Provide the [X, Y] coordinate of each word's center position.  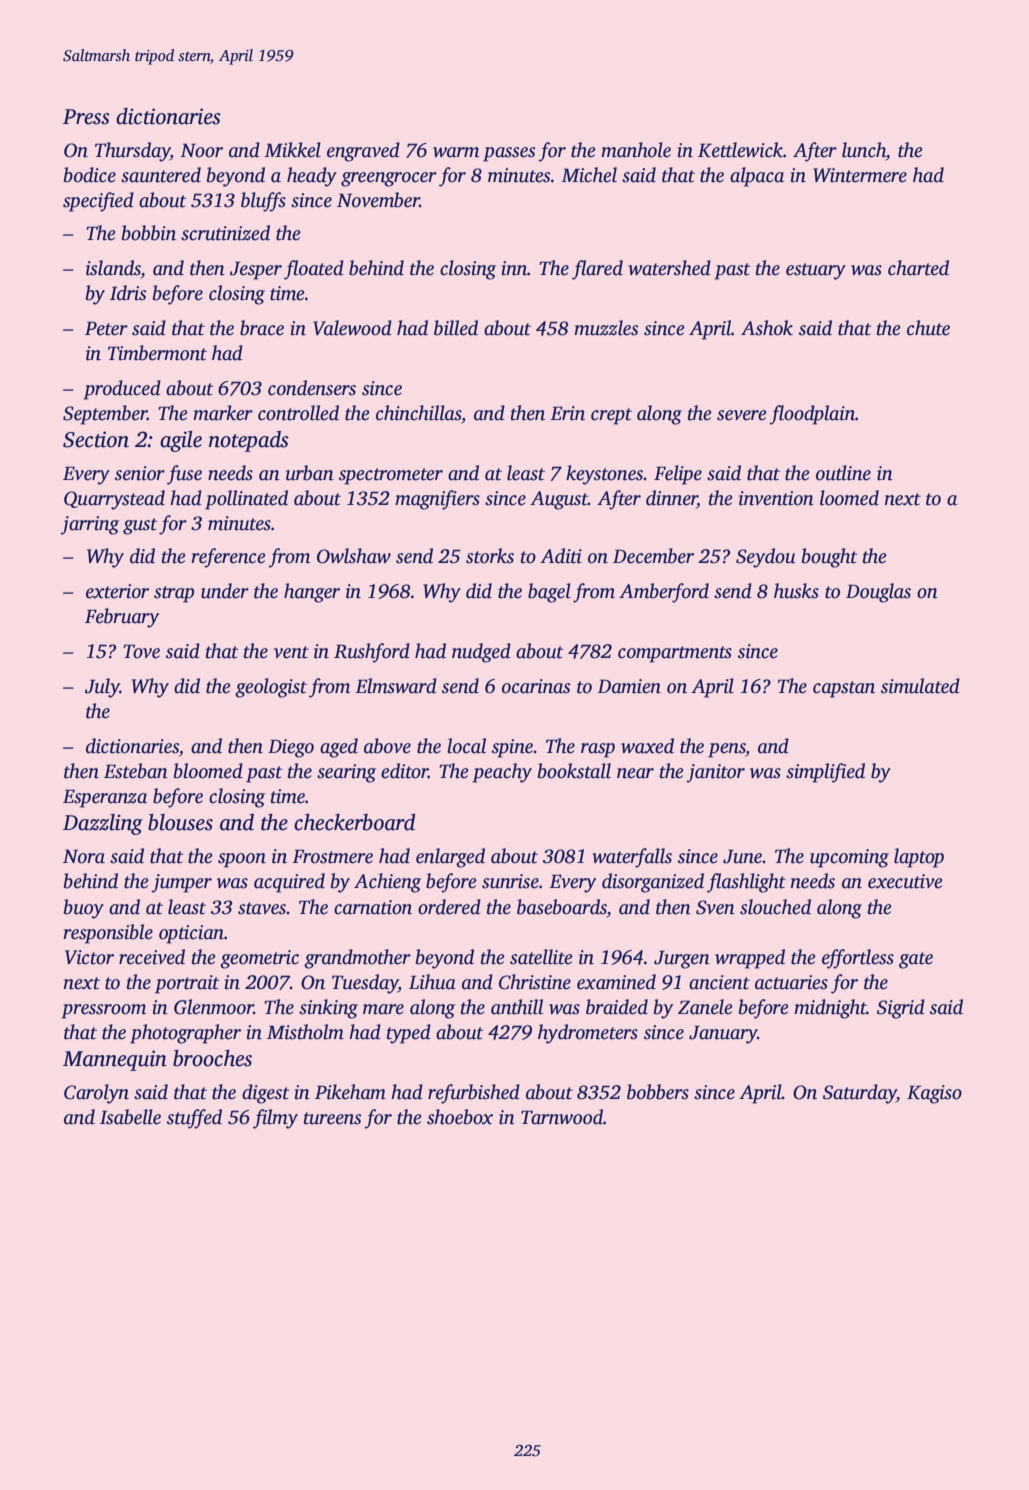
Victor [89, 957]
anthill [517, 1007]
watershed [669, 268]
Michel [589, 175]
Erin [567, 413]
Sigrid [901, 1009]
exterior [117, 591]
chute [928, 328]
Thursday [132, 152]
